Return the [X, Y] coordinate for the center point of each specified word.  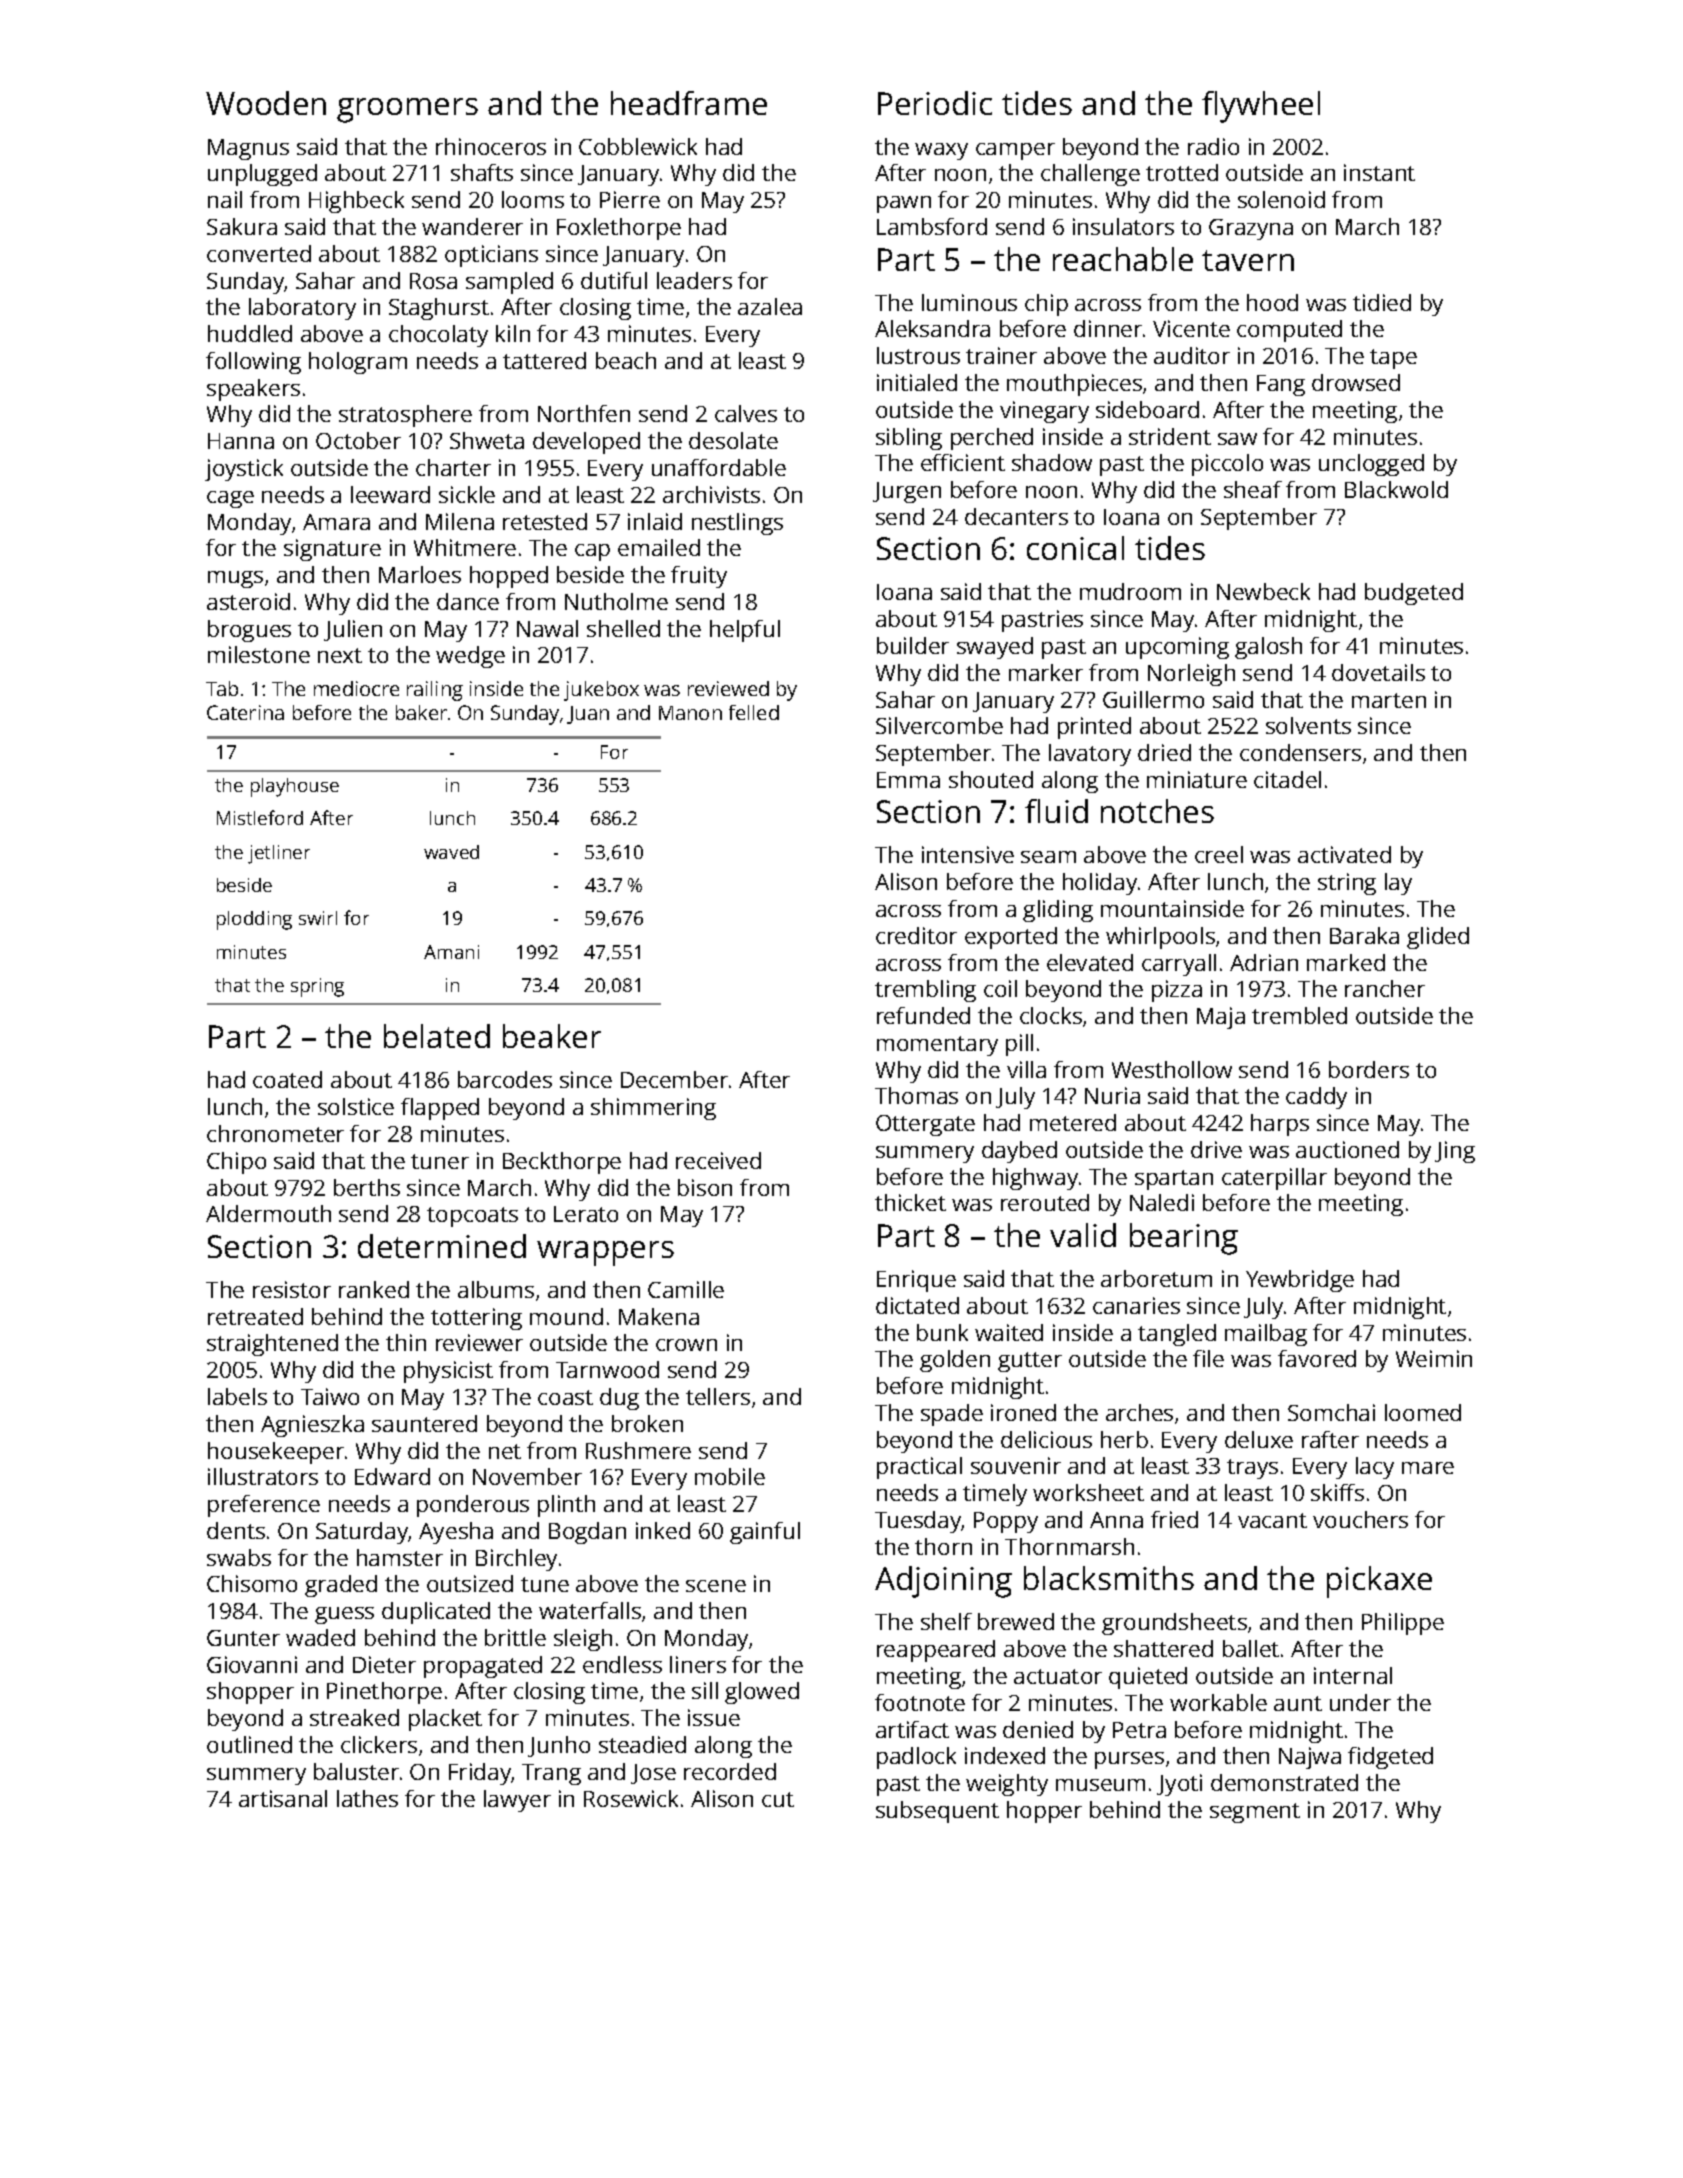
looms [533, 199]
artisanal [283, 1798]
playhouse [295, 787]
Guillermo [1153, 699]
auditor [1192, 355]
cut [778, 1799]
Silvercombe [939, 725]
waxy [941, 151]
